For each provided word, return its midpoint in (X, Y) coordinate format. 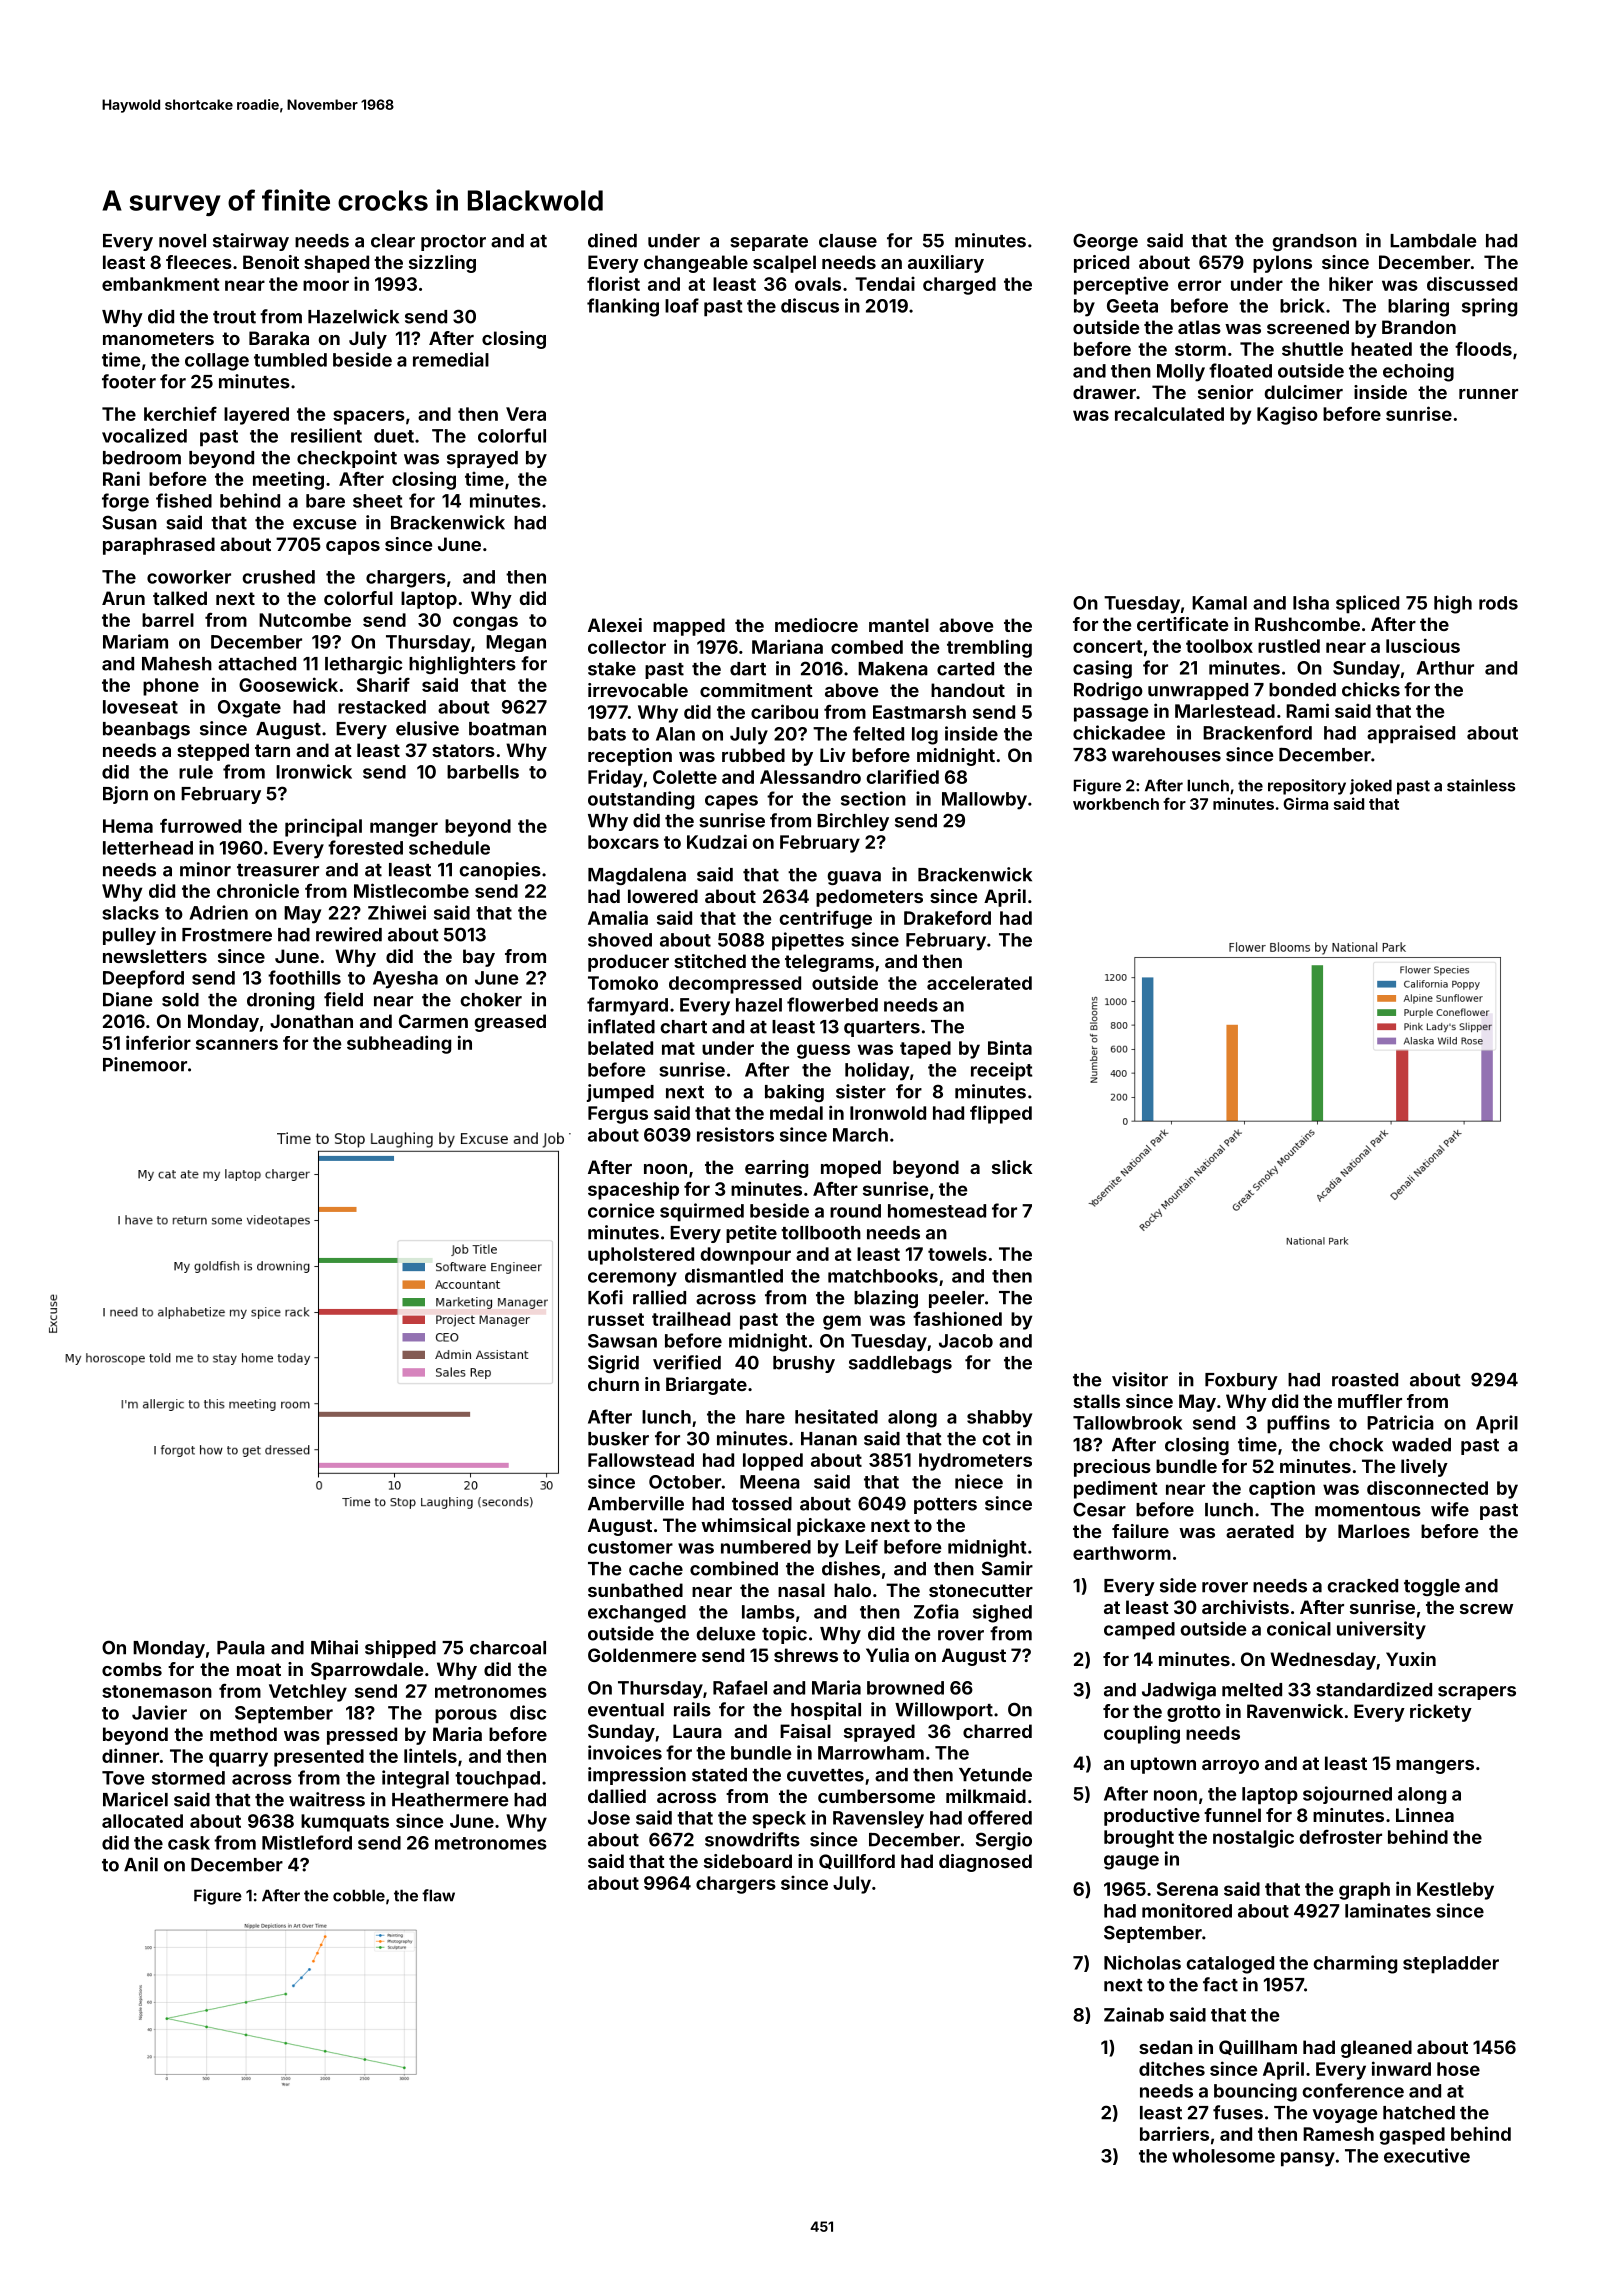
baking (794, 1093)
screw (1486, 1609)
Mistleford (307, 1842)
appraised (1411, 734)
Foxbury (1241, 1381)
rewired (349, 934)
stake (612, 669)
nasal (801, 1590)
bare (325, 501)
